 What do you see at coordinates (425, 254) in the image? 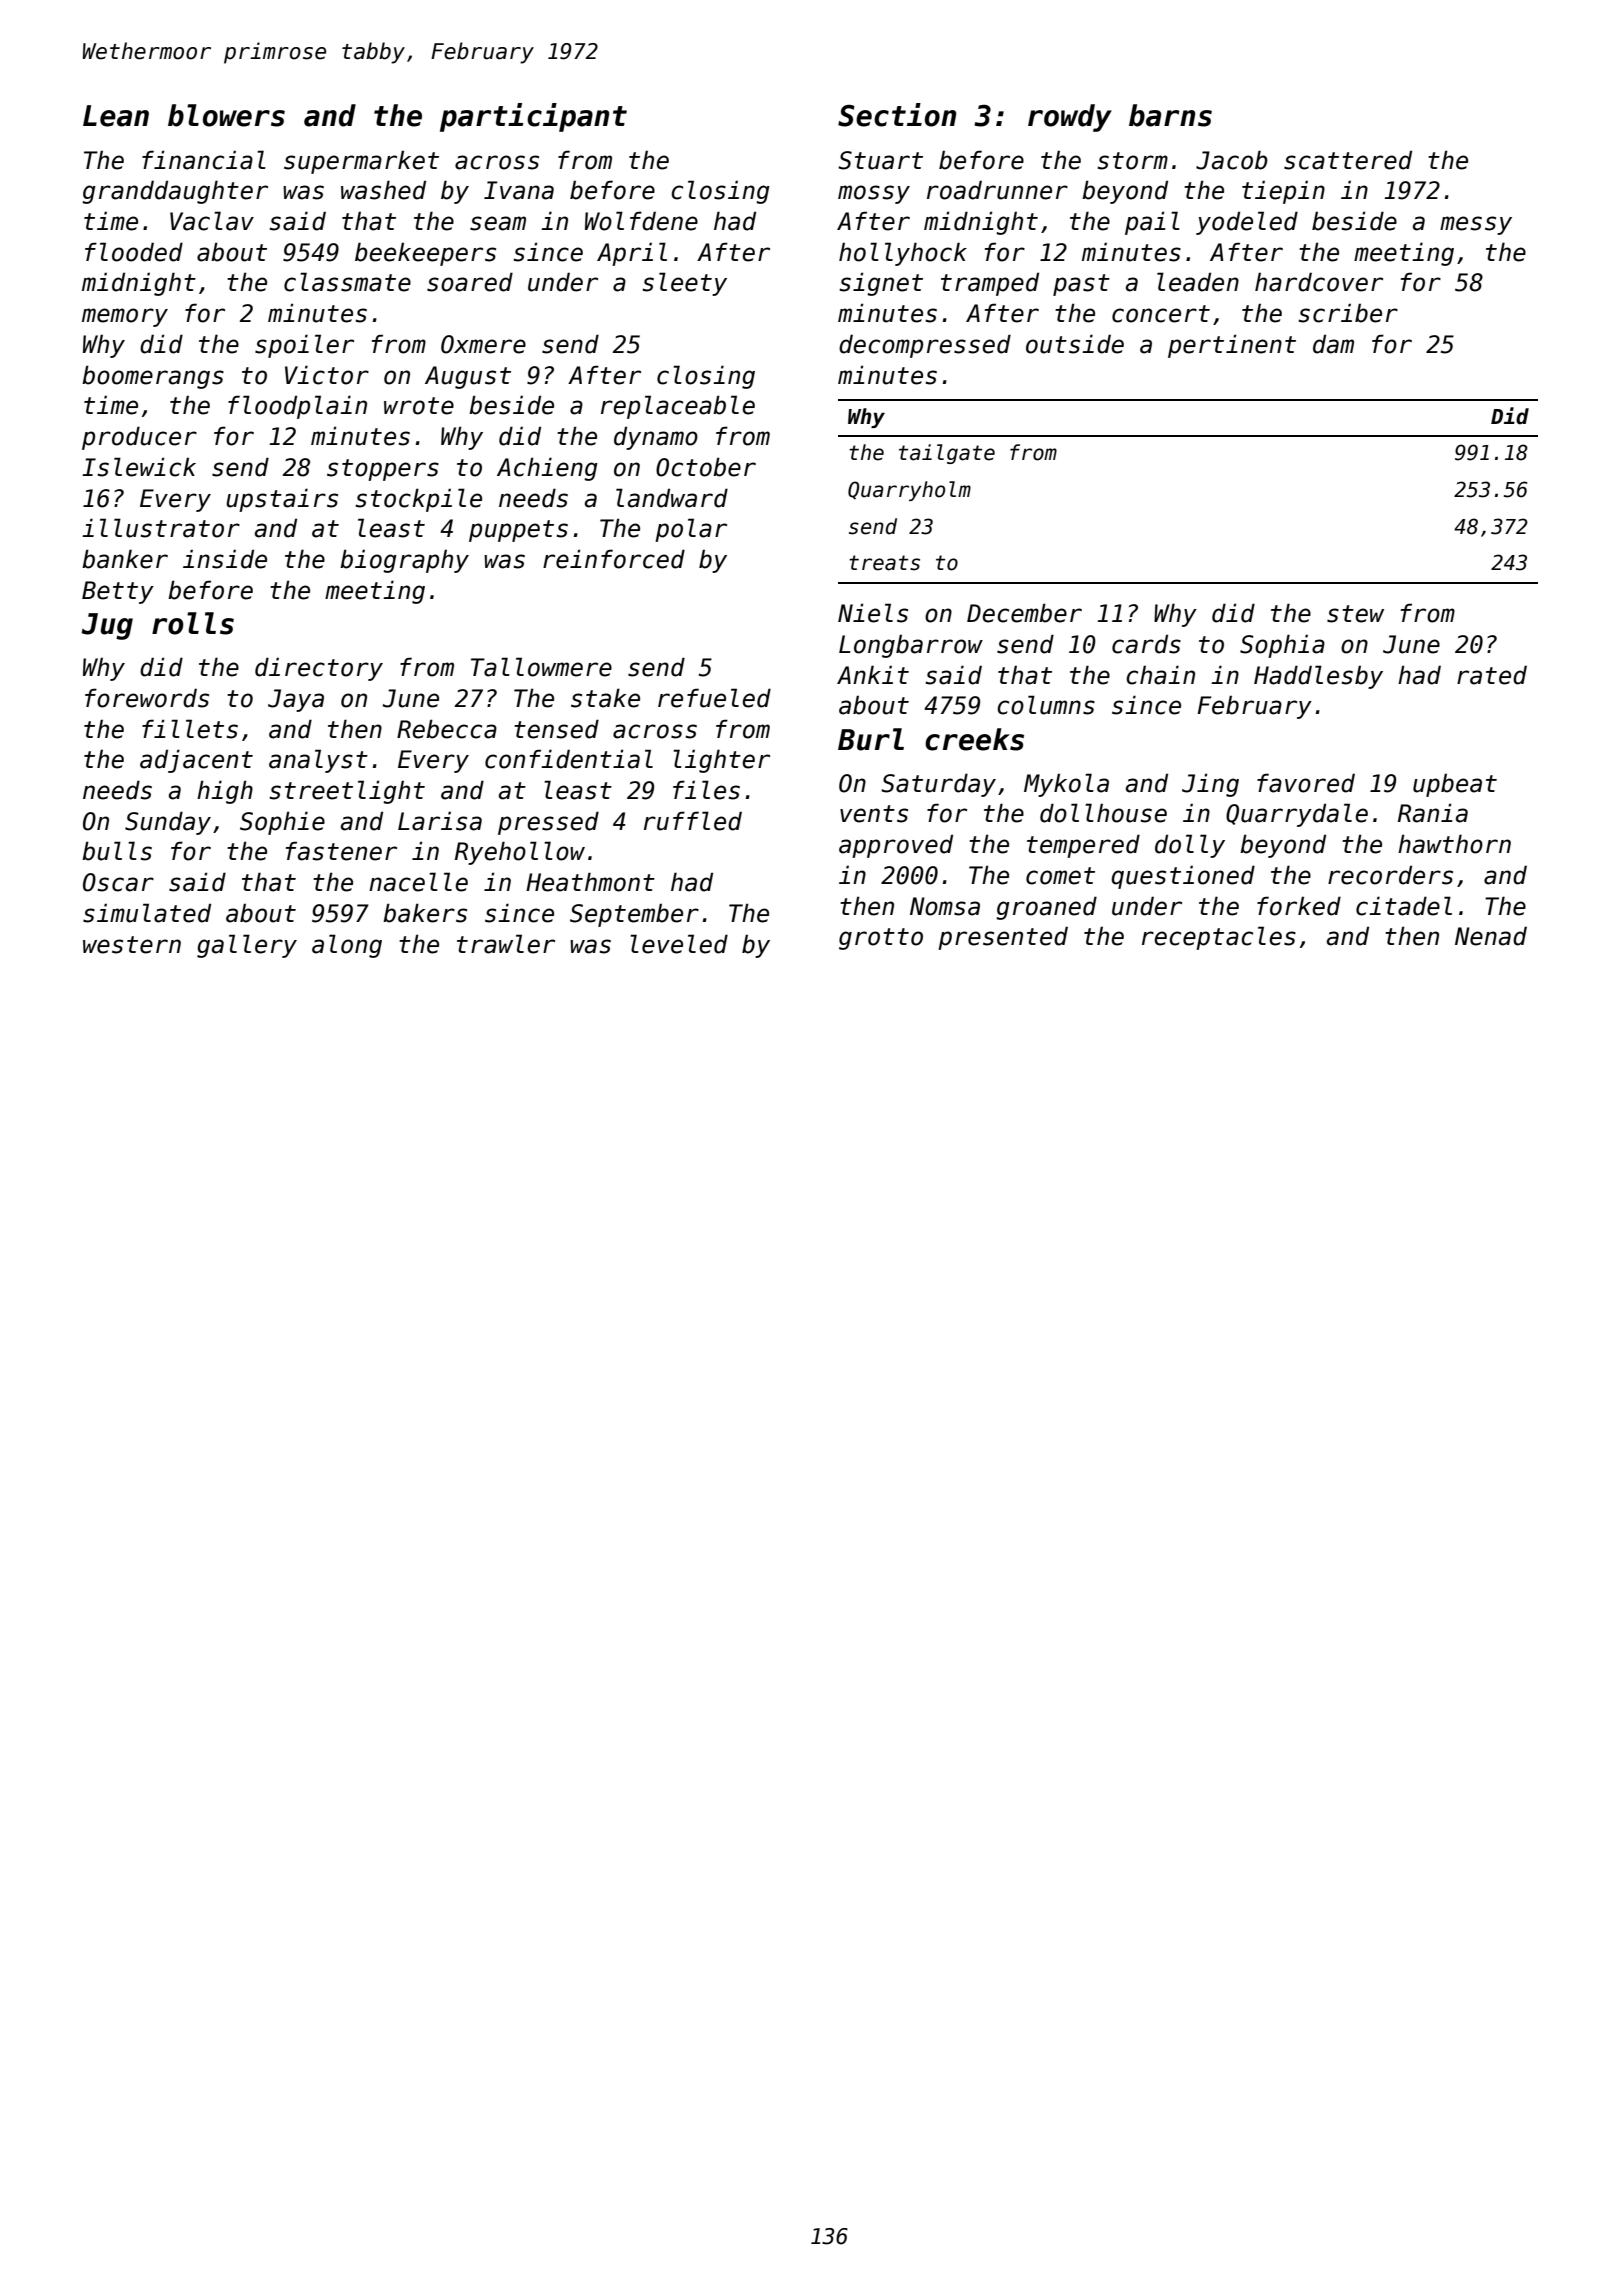
I see `beekeepers` at bounding box center [425, 254].
